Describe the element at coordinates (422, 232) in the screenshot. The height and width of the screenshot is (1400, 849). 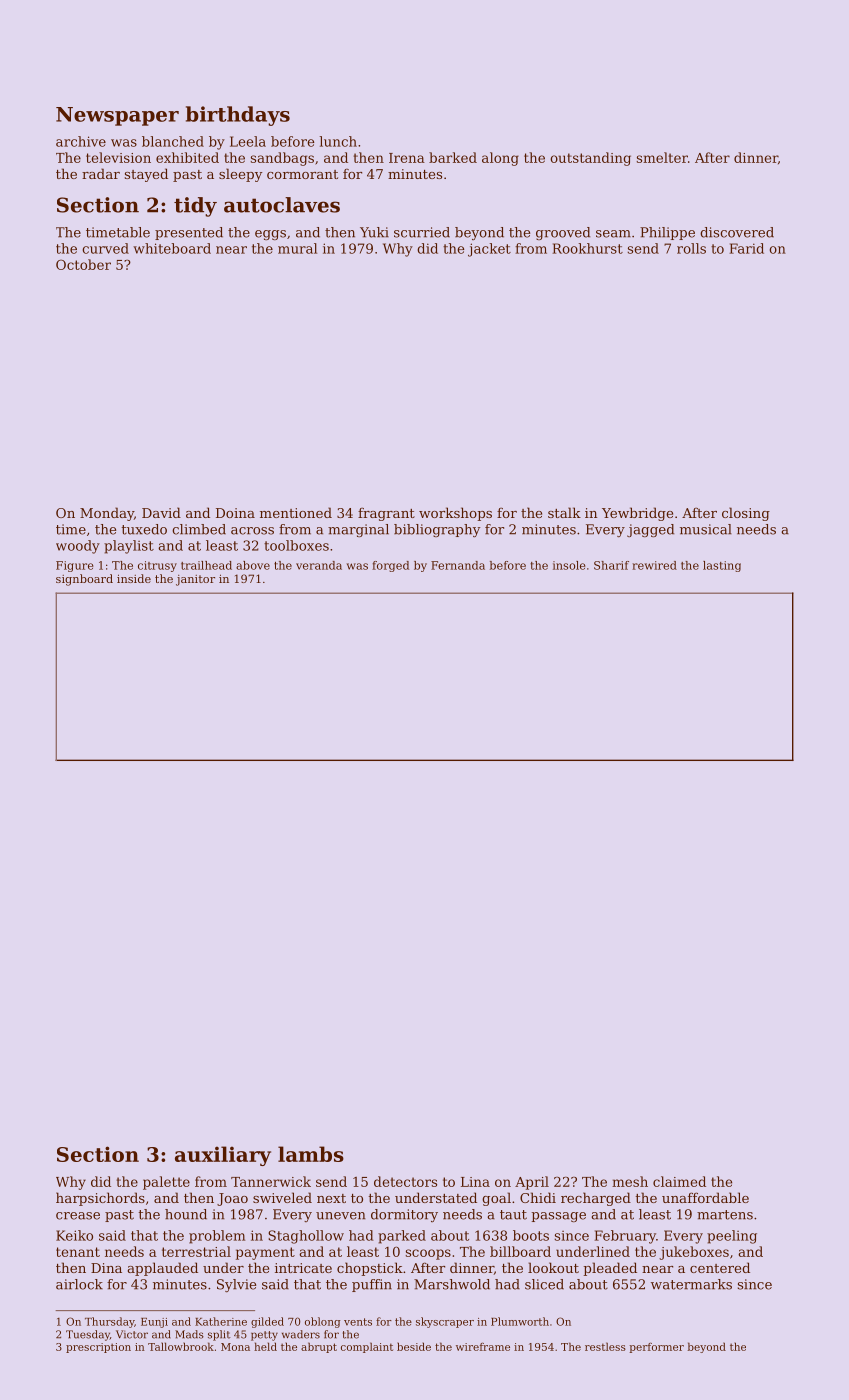
I see `scurried` at that location.
